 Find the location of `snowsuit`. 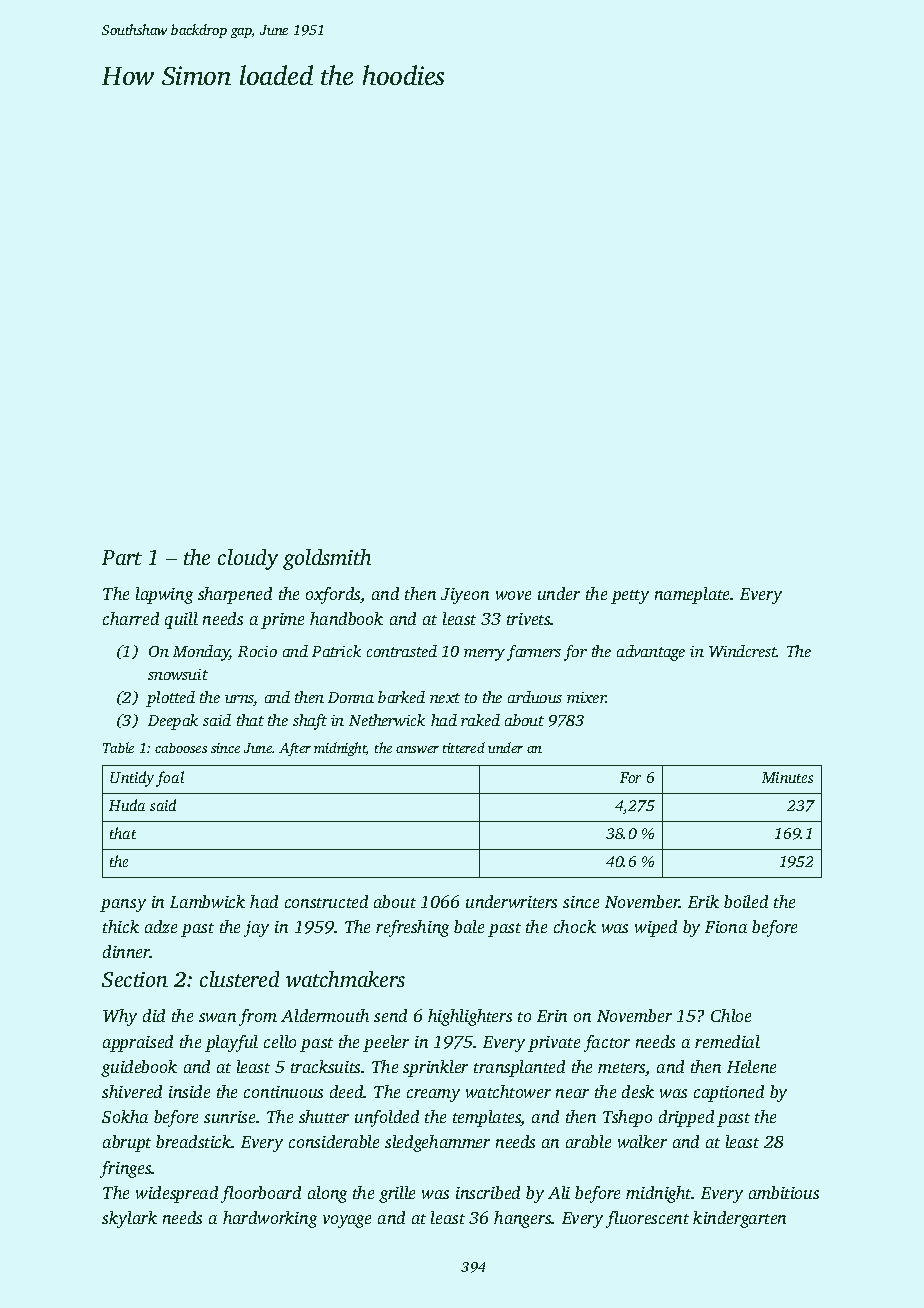

snowsuit is located at coordinates (178, 674).
